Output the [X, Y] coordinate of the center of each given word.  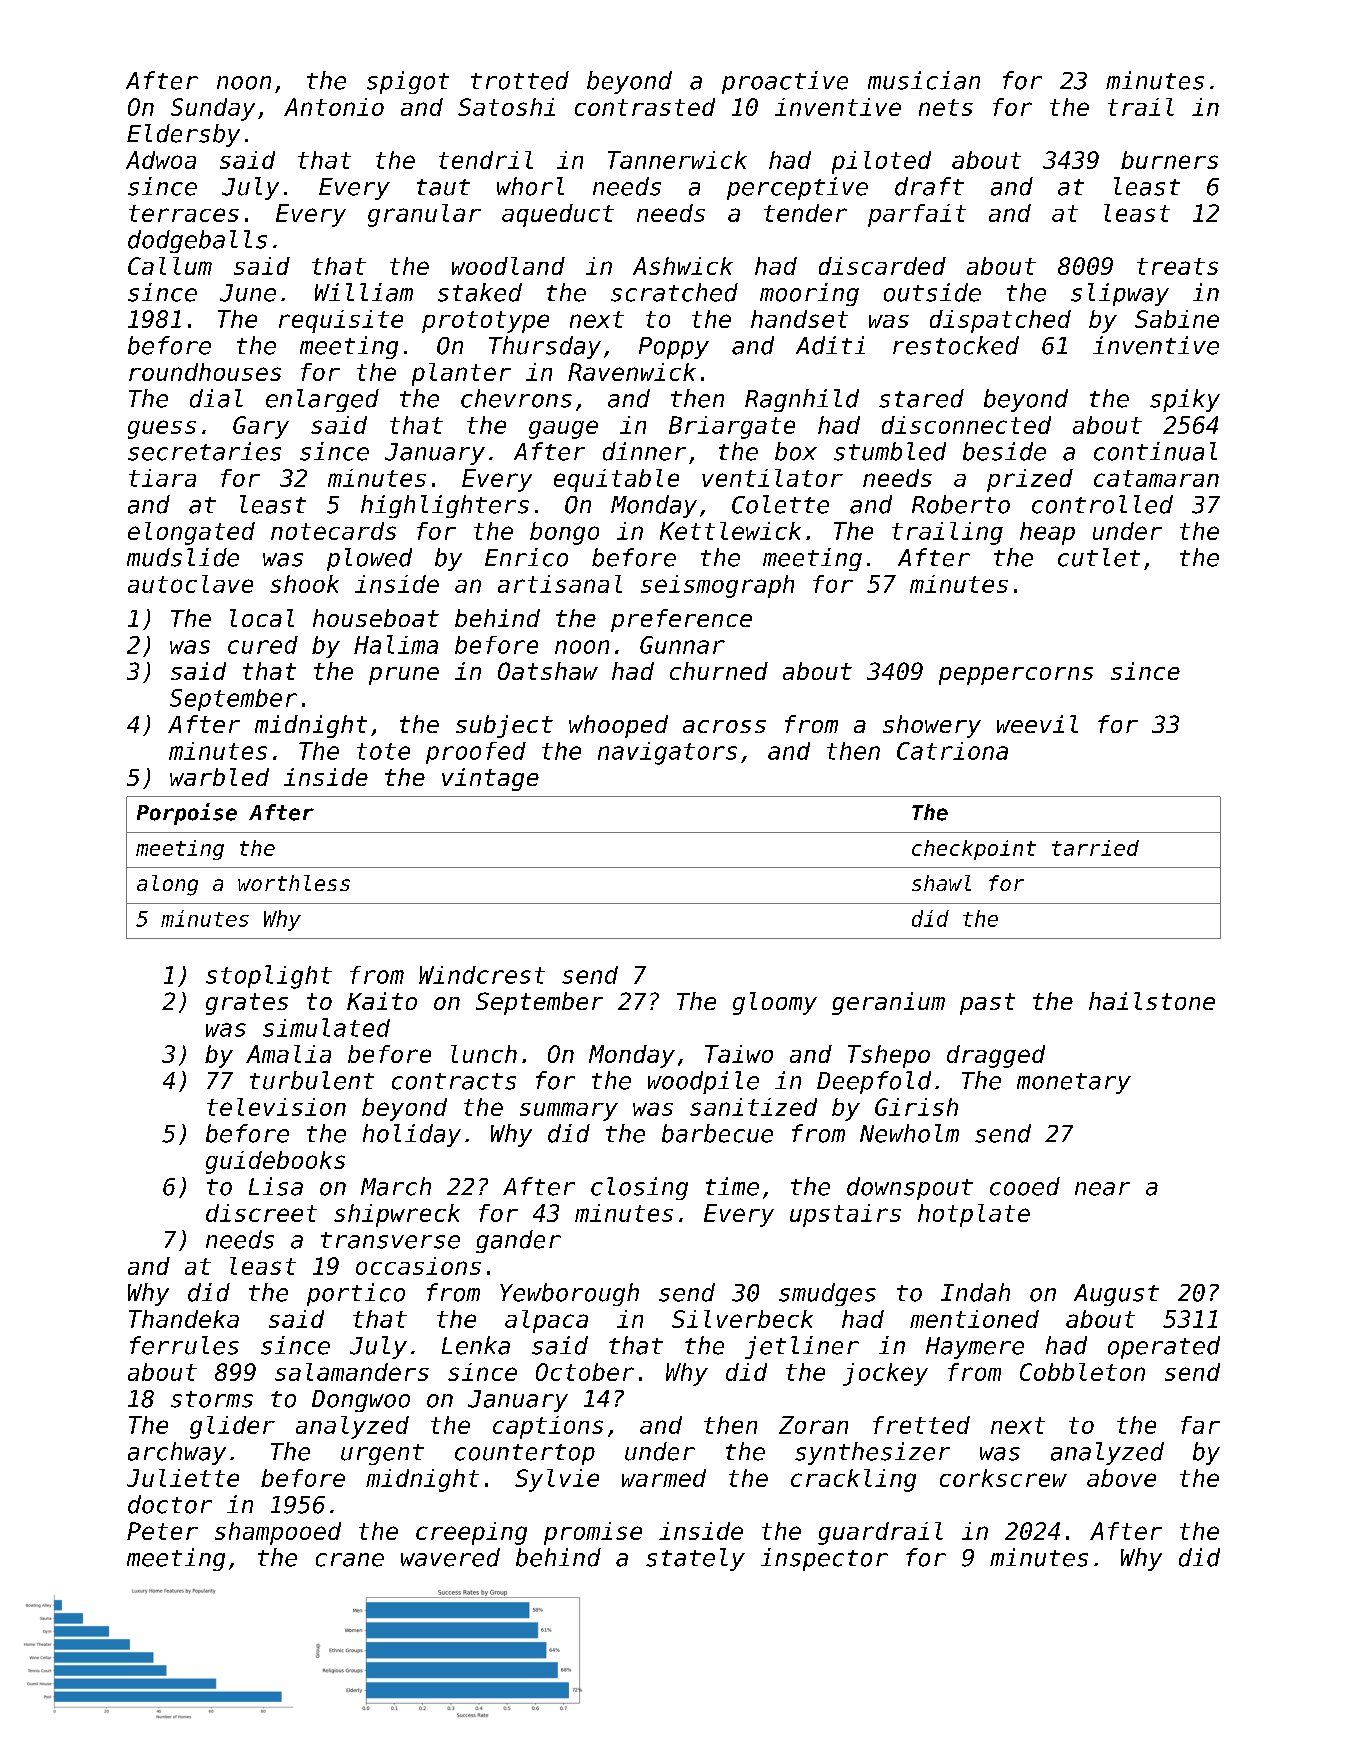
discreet [261, 1213]
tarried [1095, 848]
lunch [484, 1054]
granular [424, 215]
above [1121, 1478]
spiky [1185, 400]
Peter [162, 1531]
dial [216, 398]
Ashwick [683, 266]
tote [383, 751]
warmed [664, 1478]
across [724, 726]
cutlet [1099, 557]
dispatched [1000, 321]
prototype [485, 322]
